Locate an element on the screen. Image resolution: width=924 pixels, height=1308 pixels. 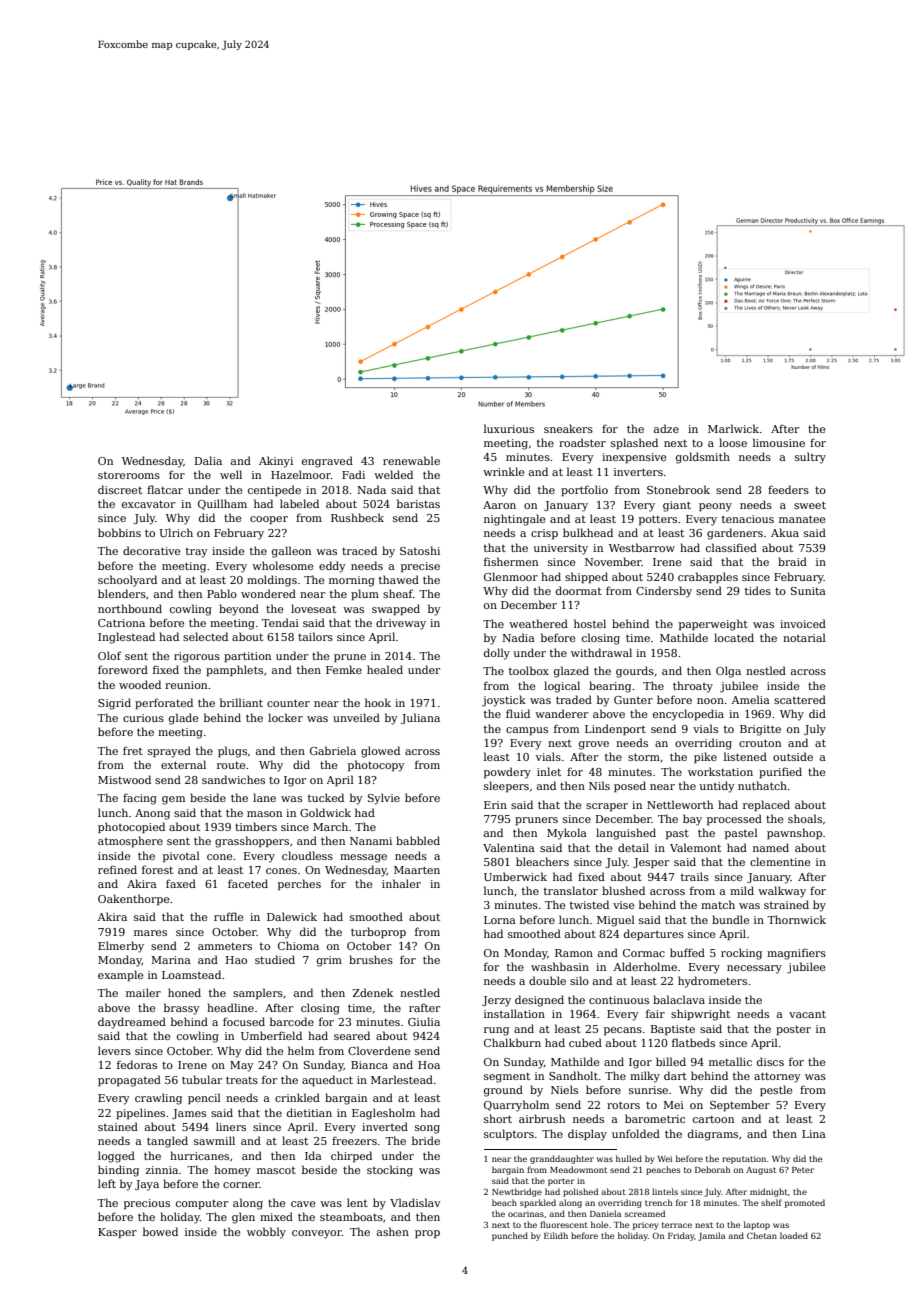
adze is located at coordinates (666, 428).
